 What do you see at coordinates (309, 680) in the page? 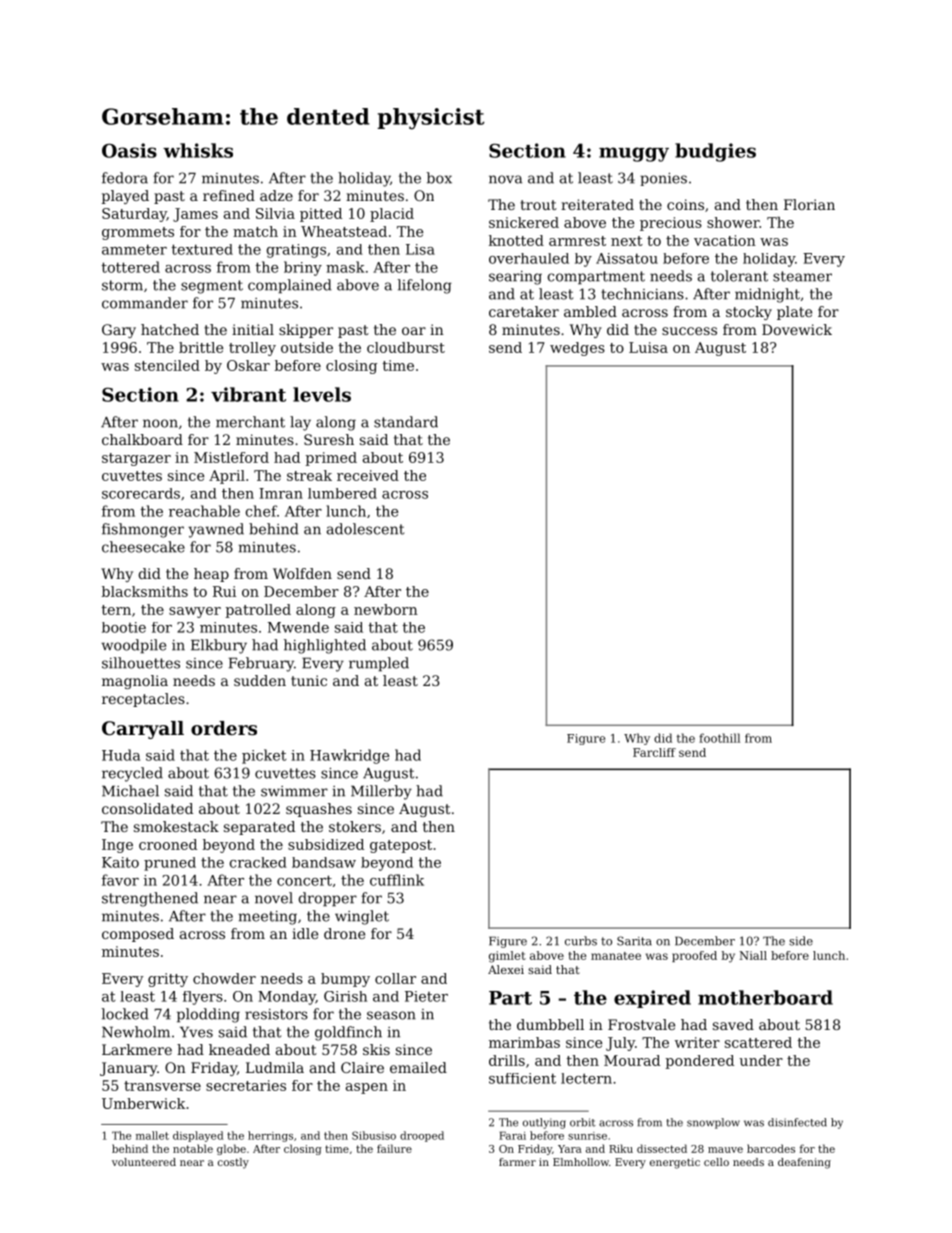
I see `tunic` at bounding box center [309, 680].
